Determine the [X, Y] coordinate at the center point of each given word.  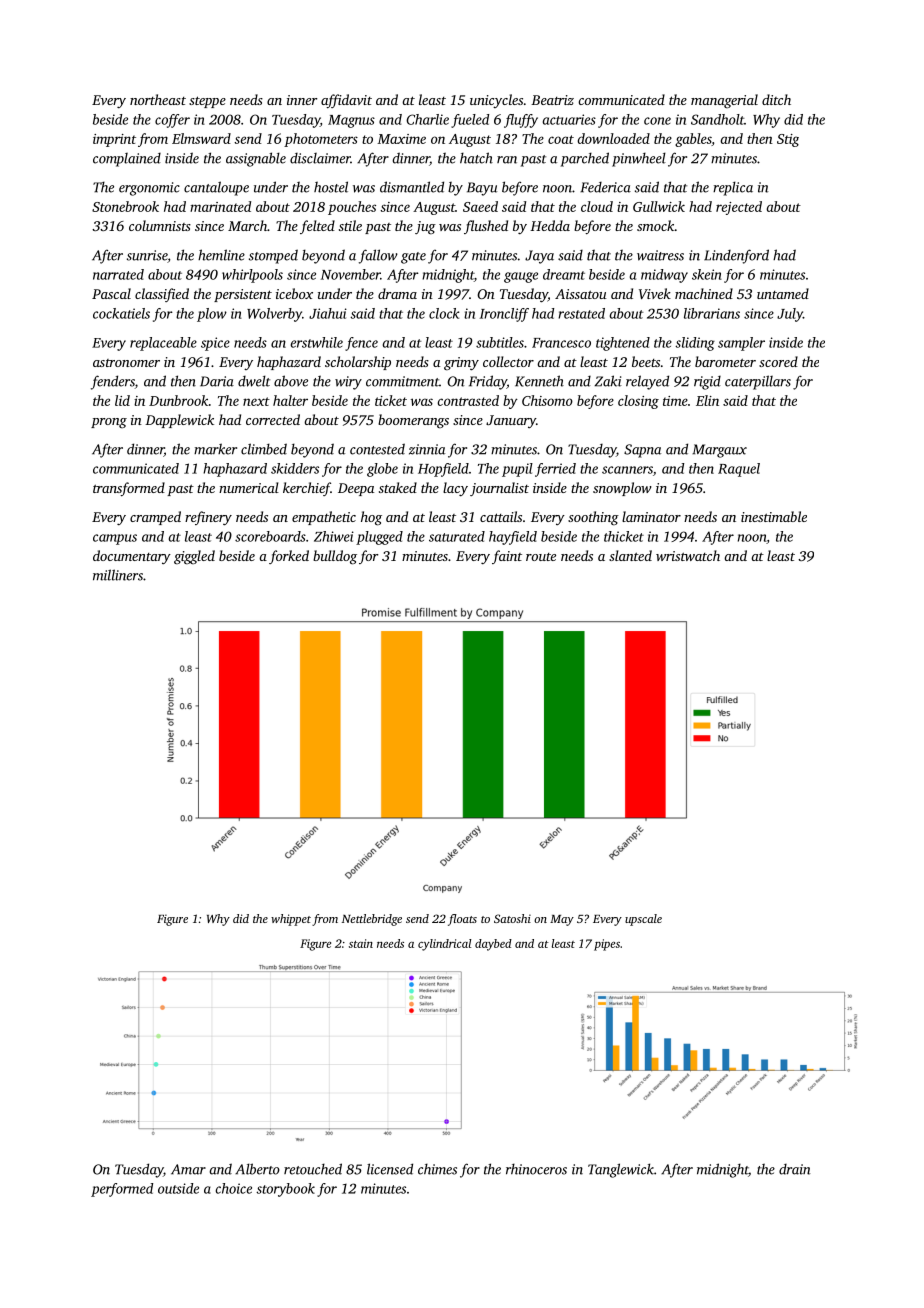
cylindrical [444, 945]
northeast [158, 99]
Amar [188, 1169]
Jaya [539, 257]
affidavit [346, 101]
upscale [643, 920]
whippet [291, 920]
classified [162, 295]
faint [507, 557]
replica [733, 188]
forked [289, 557]
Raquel [739, 470]
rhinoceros [536, 1169]
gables [693, 140]
